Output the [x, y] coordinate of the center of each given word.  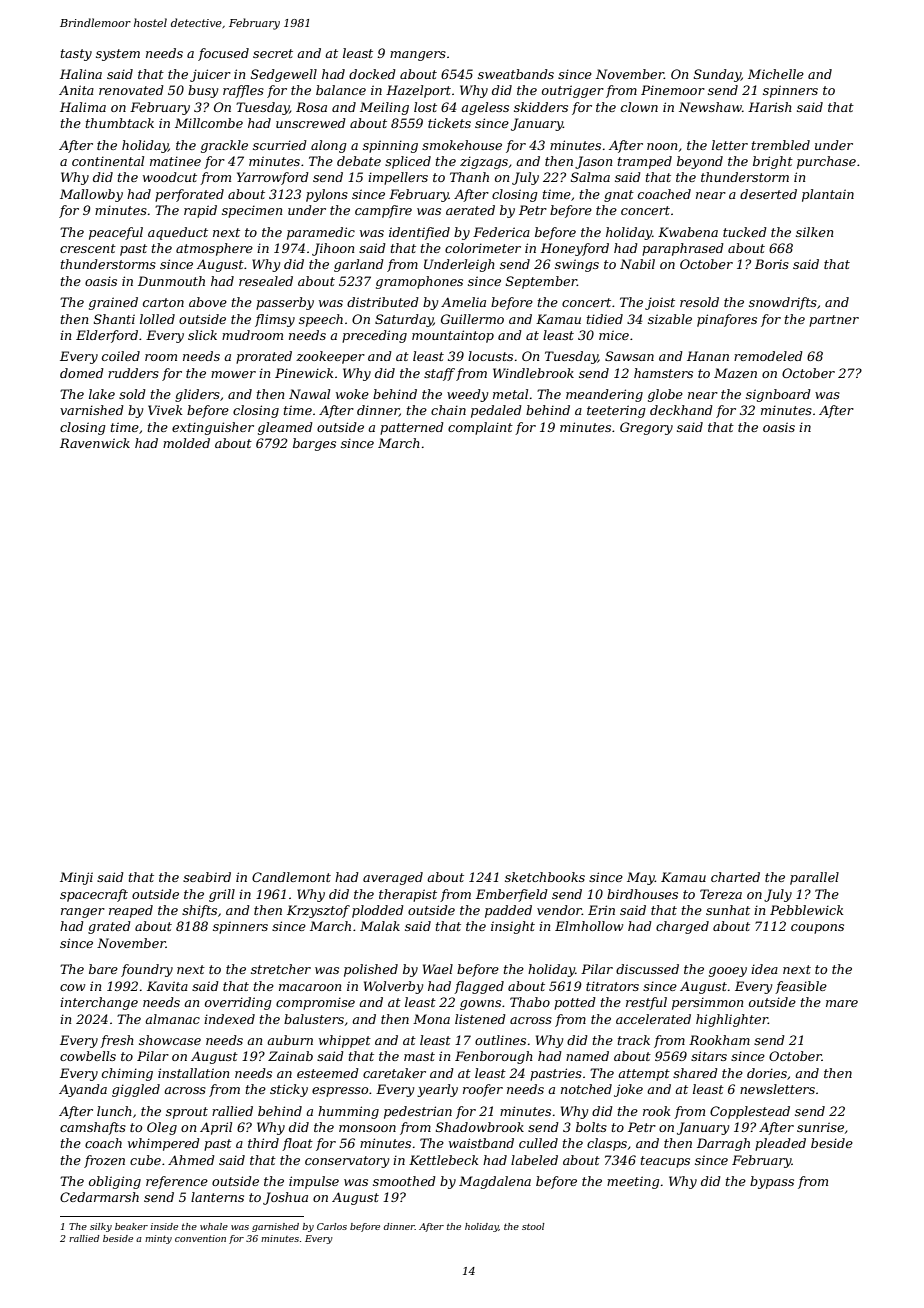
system [118, 55]
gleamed [285, 428]
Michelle [776, 74]
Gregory [646, 428]
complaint [480, 428]
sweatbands [516, 74]
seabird [207, 877]
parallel [814, 878]
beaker [131, 1226]
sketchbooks [545, 877]
